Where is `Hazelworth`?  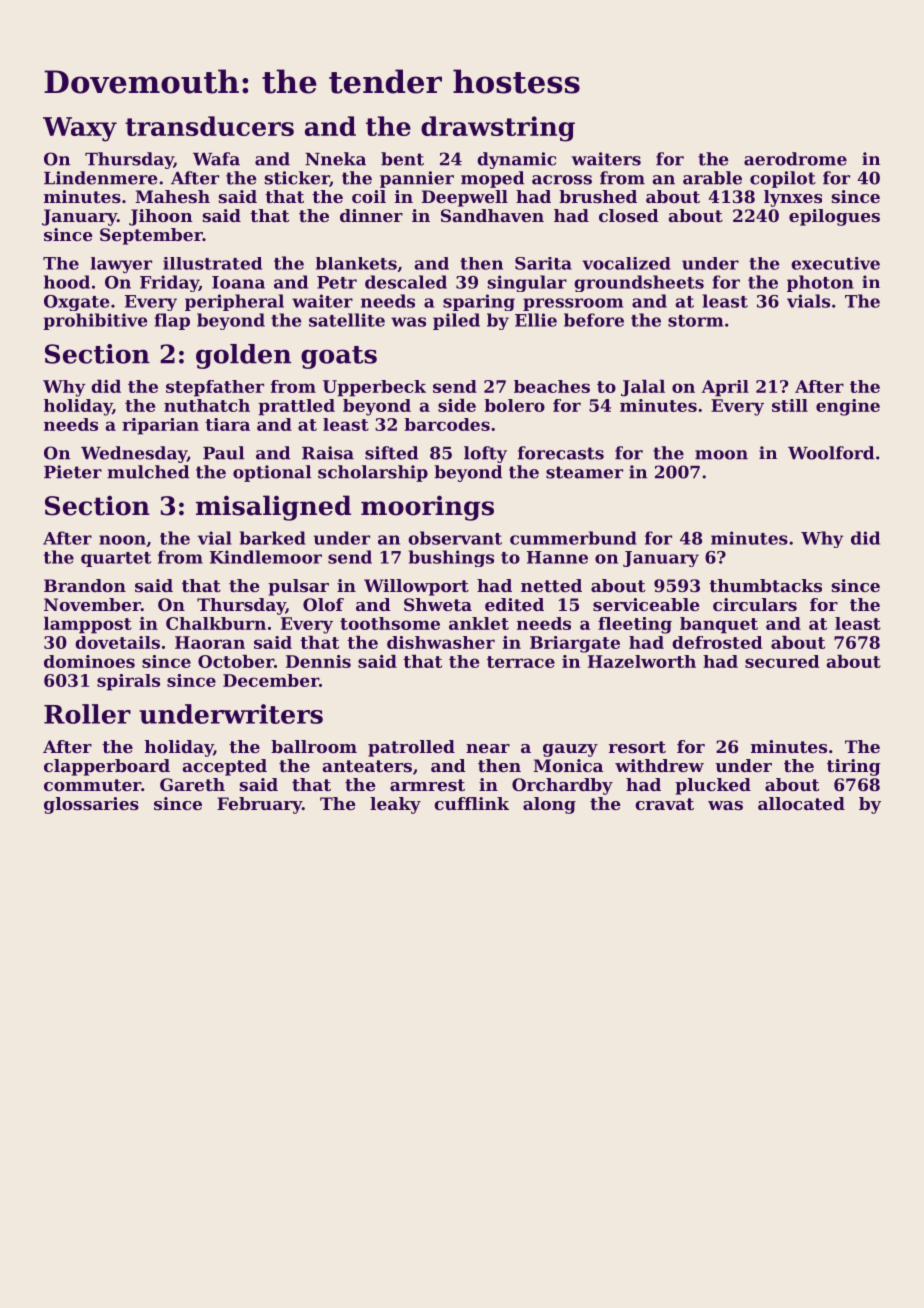 Hazelworth is located at coordinates (642, 661).
